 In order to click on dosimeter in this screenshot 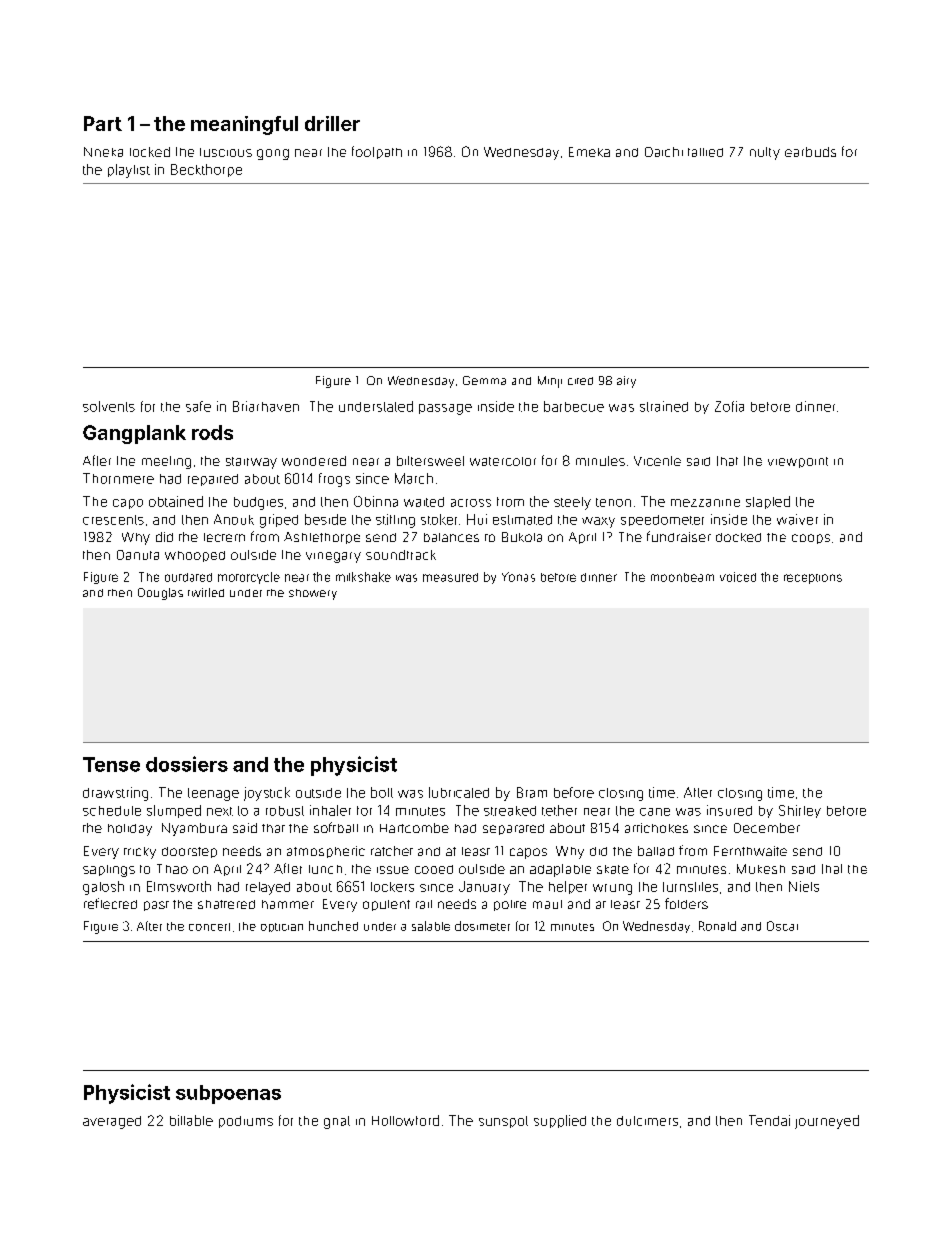, I will do `click(482, 926)`.
